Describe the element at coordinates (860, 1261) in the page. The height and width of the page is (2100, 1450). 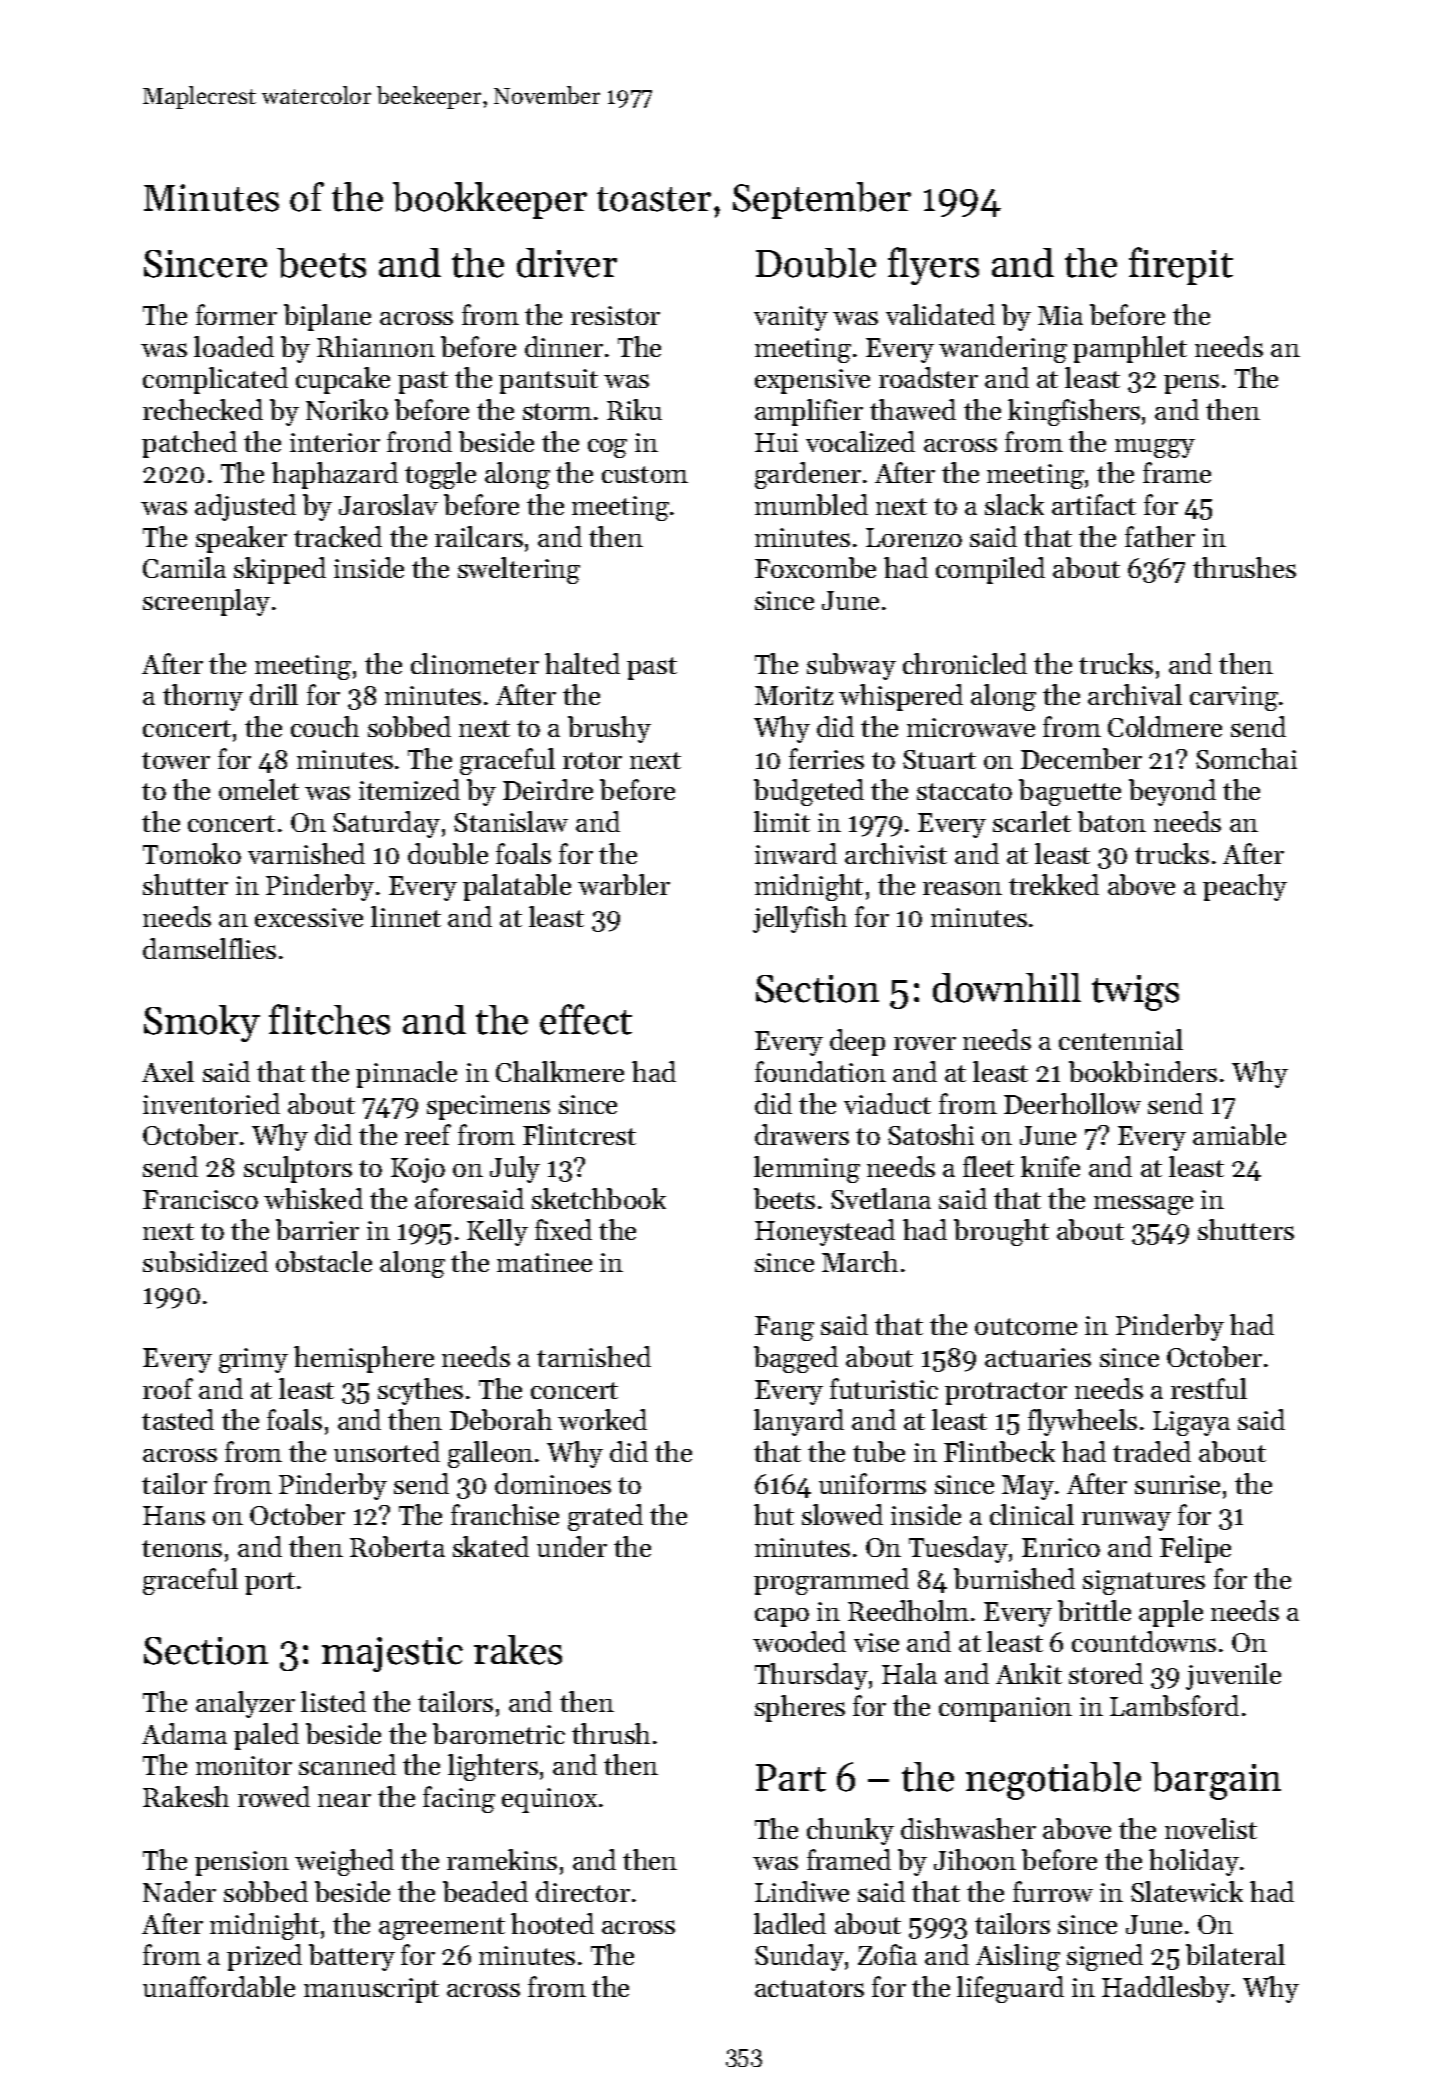
I see `March` at that location.
